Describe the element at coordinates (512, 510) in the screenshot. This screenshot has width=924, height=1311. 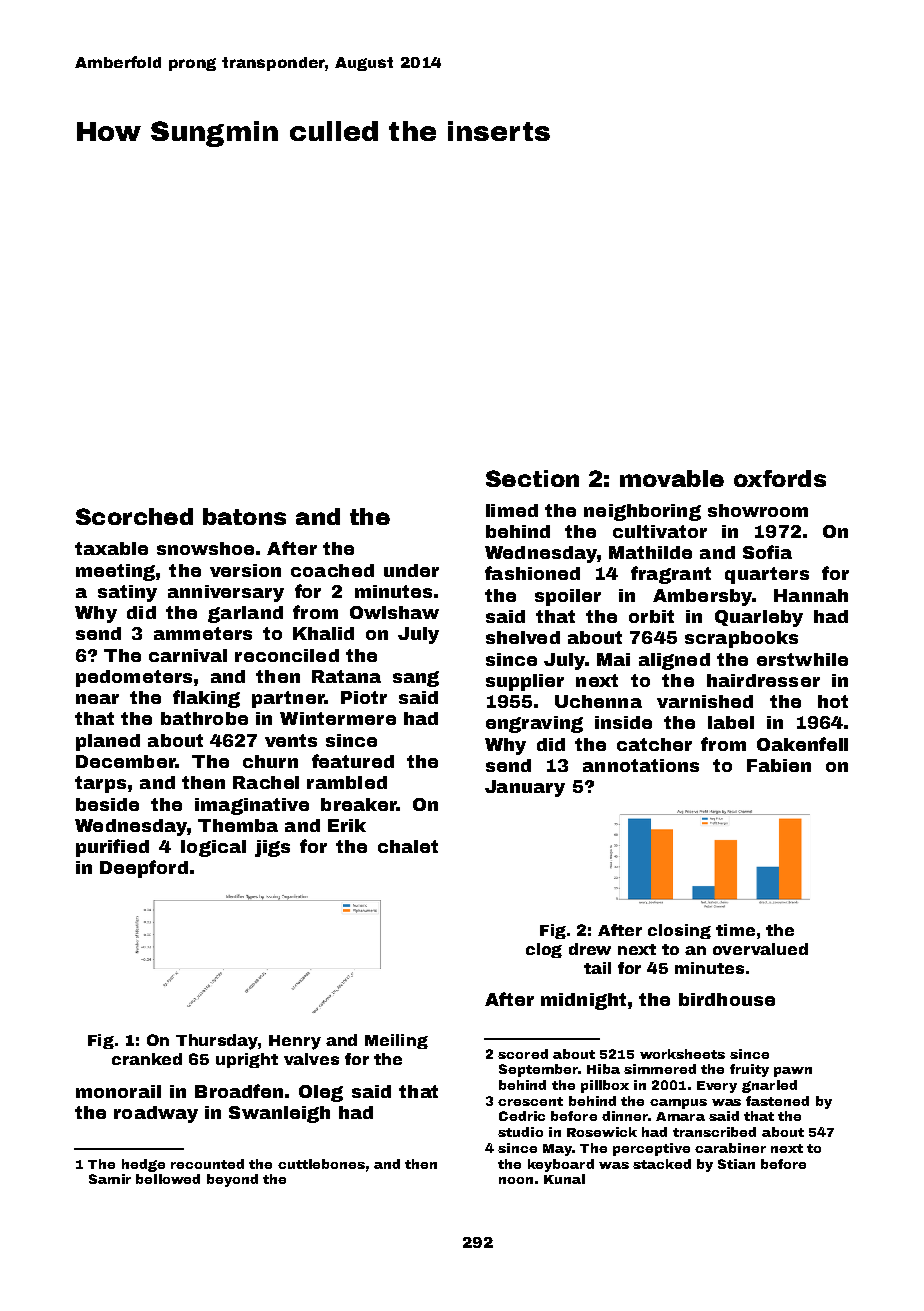
I see `limed` at that location.
